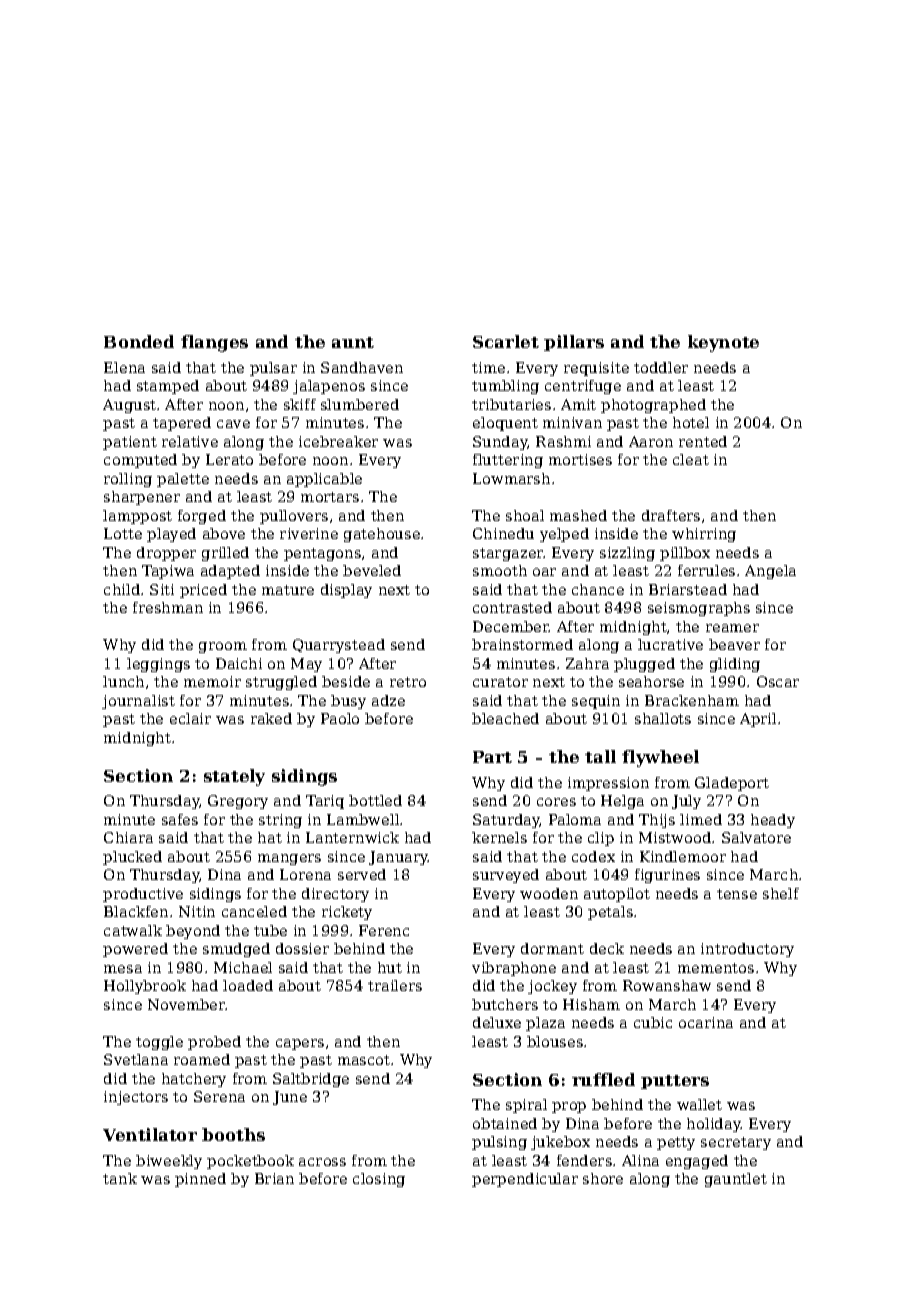  I want to click on January, so click(398, 858).
